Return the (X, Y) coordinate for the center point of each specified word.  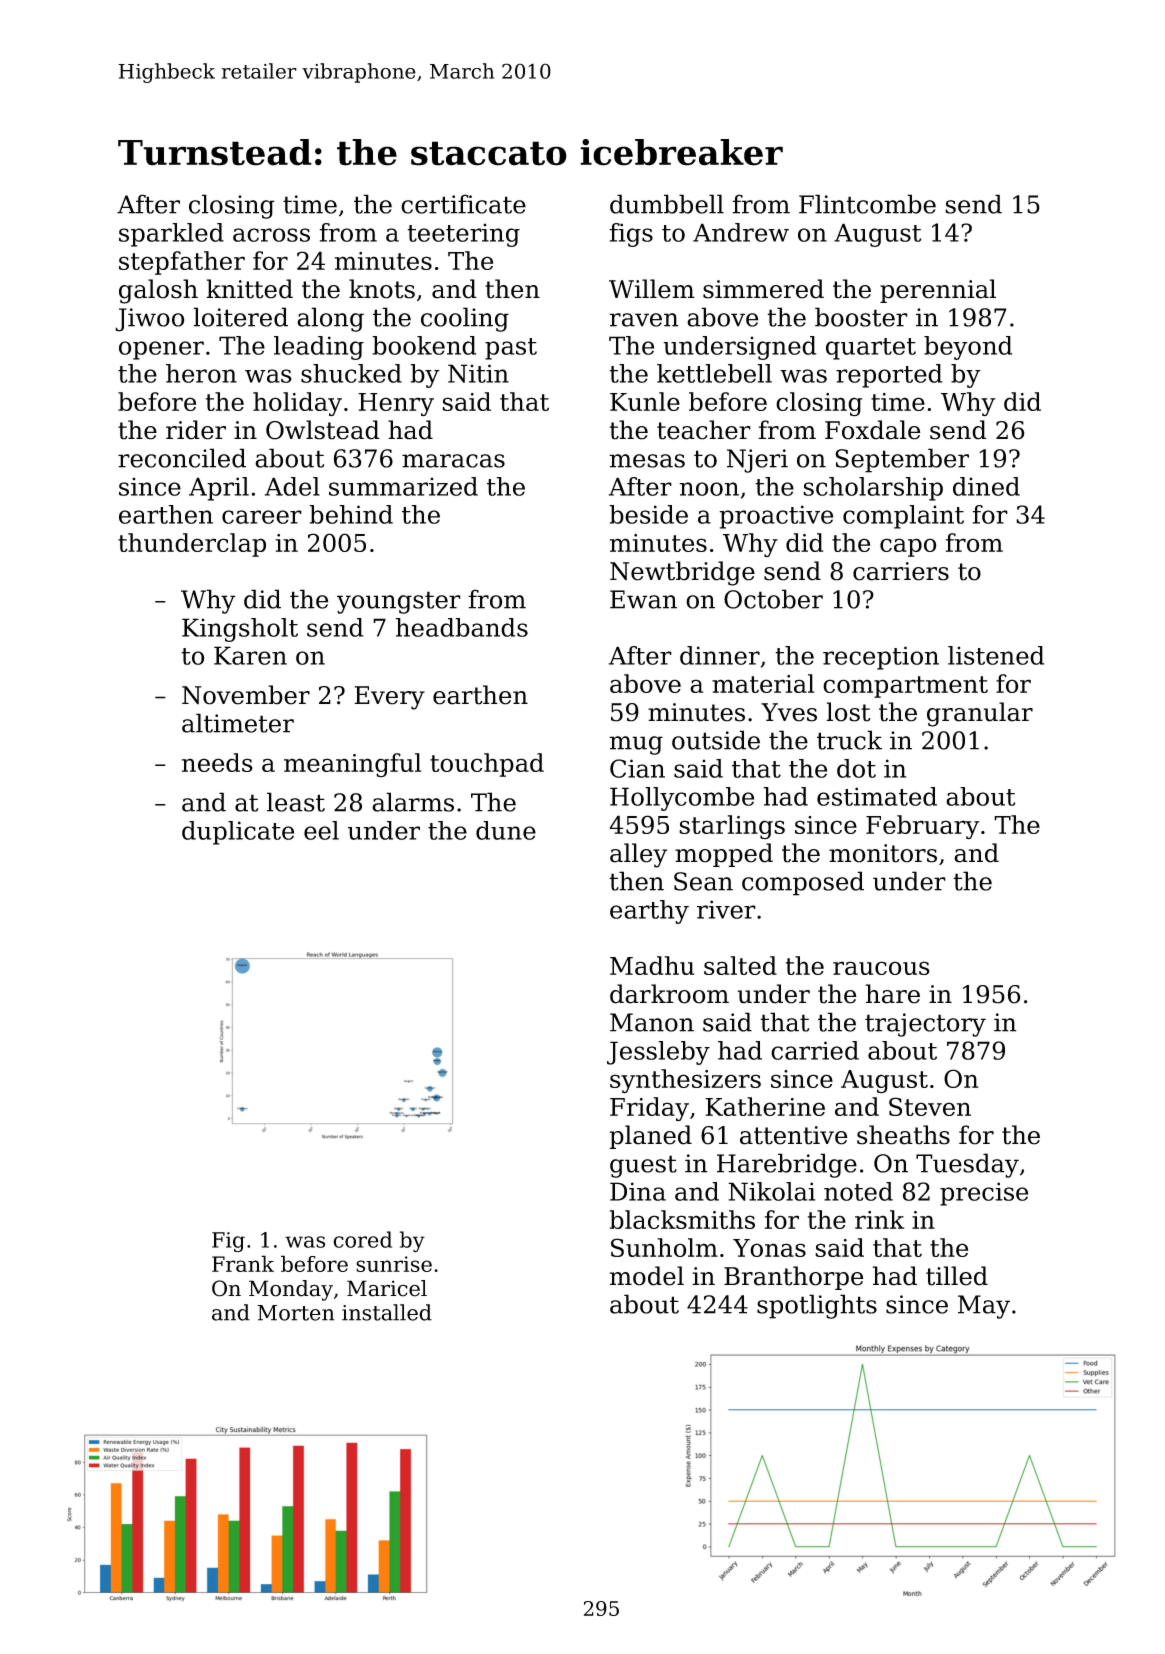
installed (387, 1312)
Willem (652, 289)
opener (161, 350)
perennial (938, 291)
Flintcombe (867, 204)
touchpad (487, 765)
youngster (399, 602)
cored (362, 1239)
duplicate (238, 833)
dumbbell (667, 204)
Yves (789, 712)
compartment (905, 687)
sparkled (171, 235)
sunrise (394, 1264)
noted (858, 1191)
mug (636, 745)
